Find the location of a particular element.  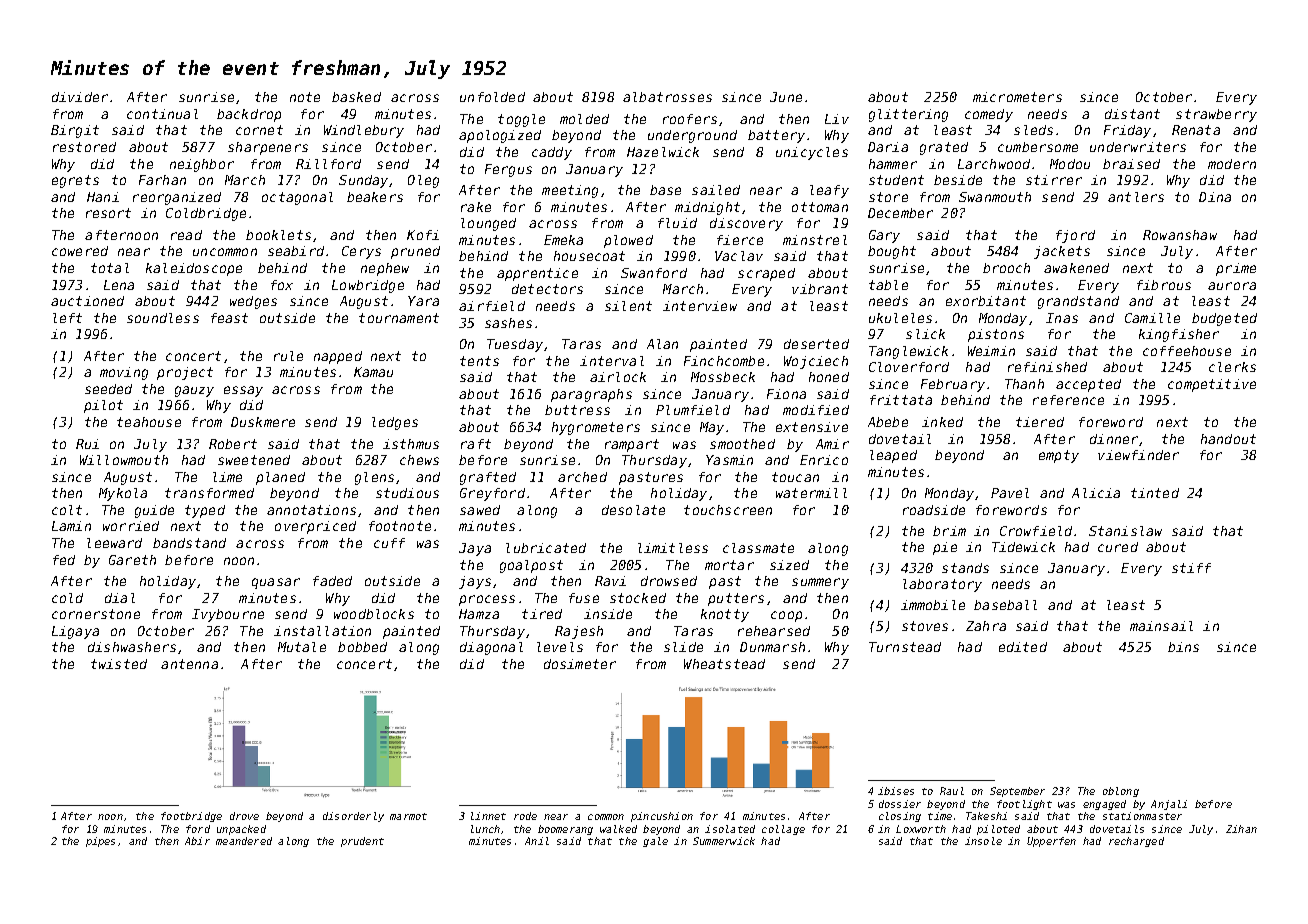

underwriters is located at coordinates (1138, 147).
